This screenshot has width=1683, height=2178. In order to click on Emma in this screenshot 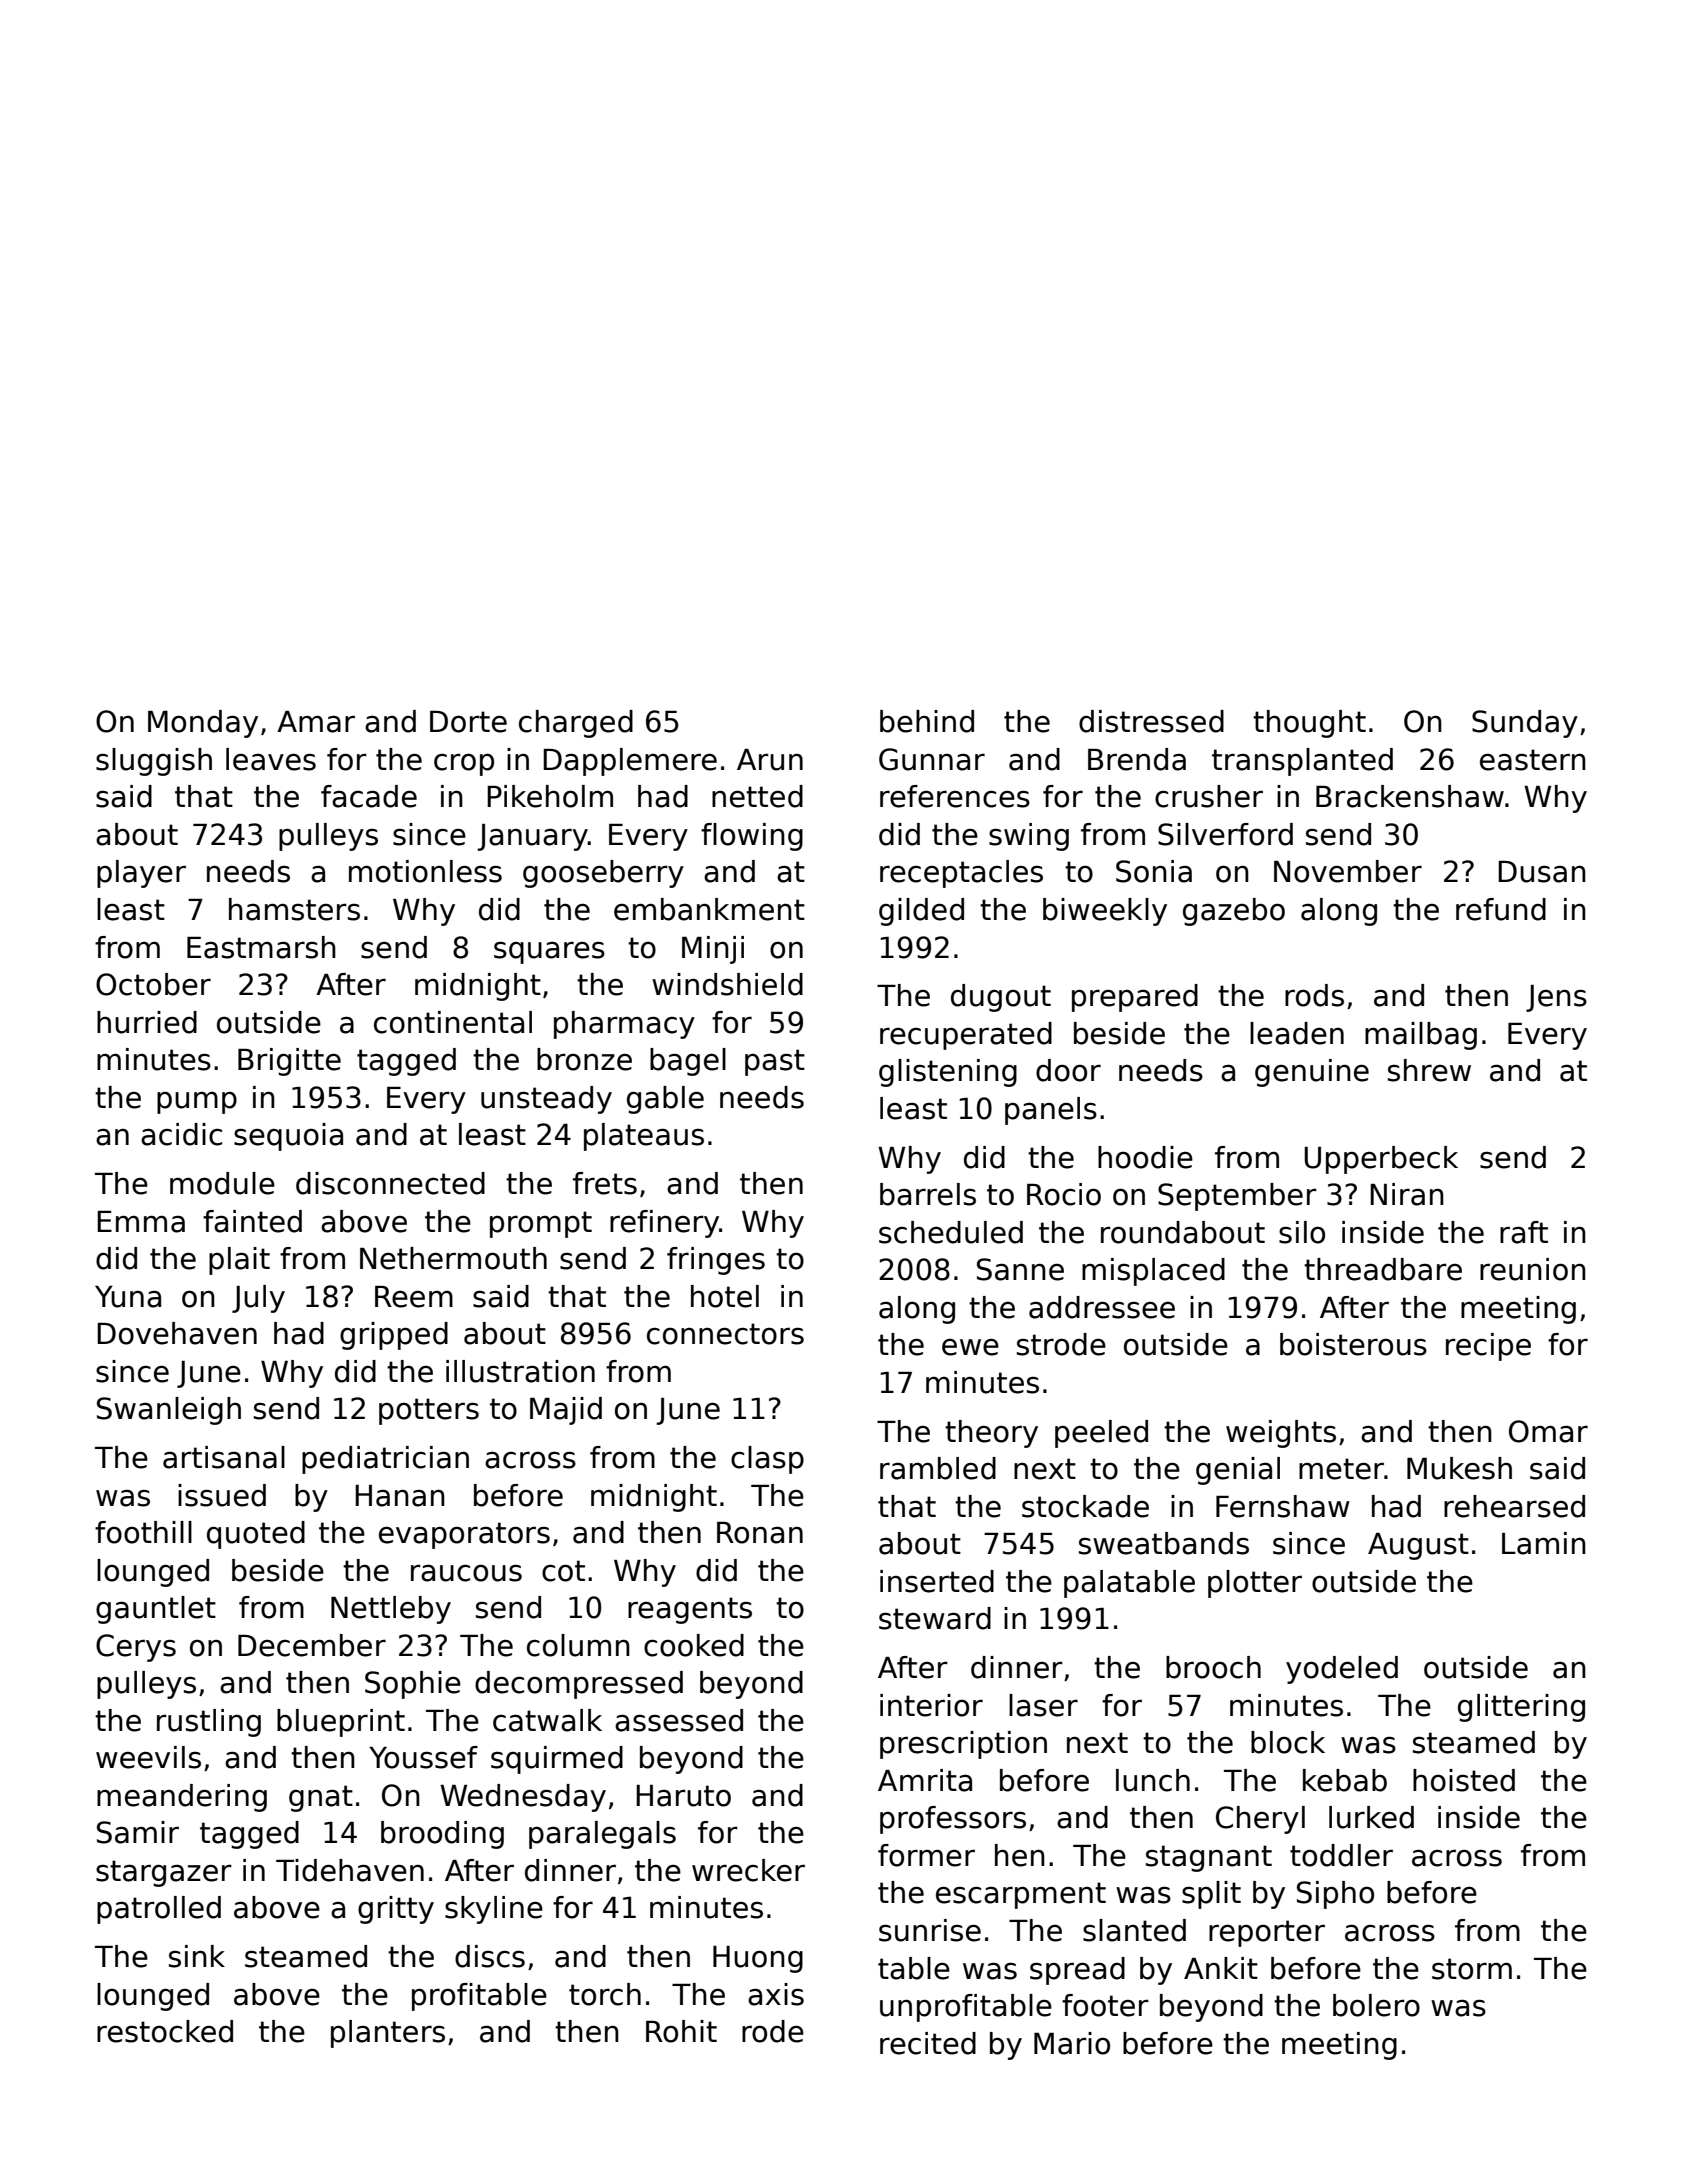, I will do `click(141, 1222)`.
